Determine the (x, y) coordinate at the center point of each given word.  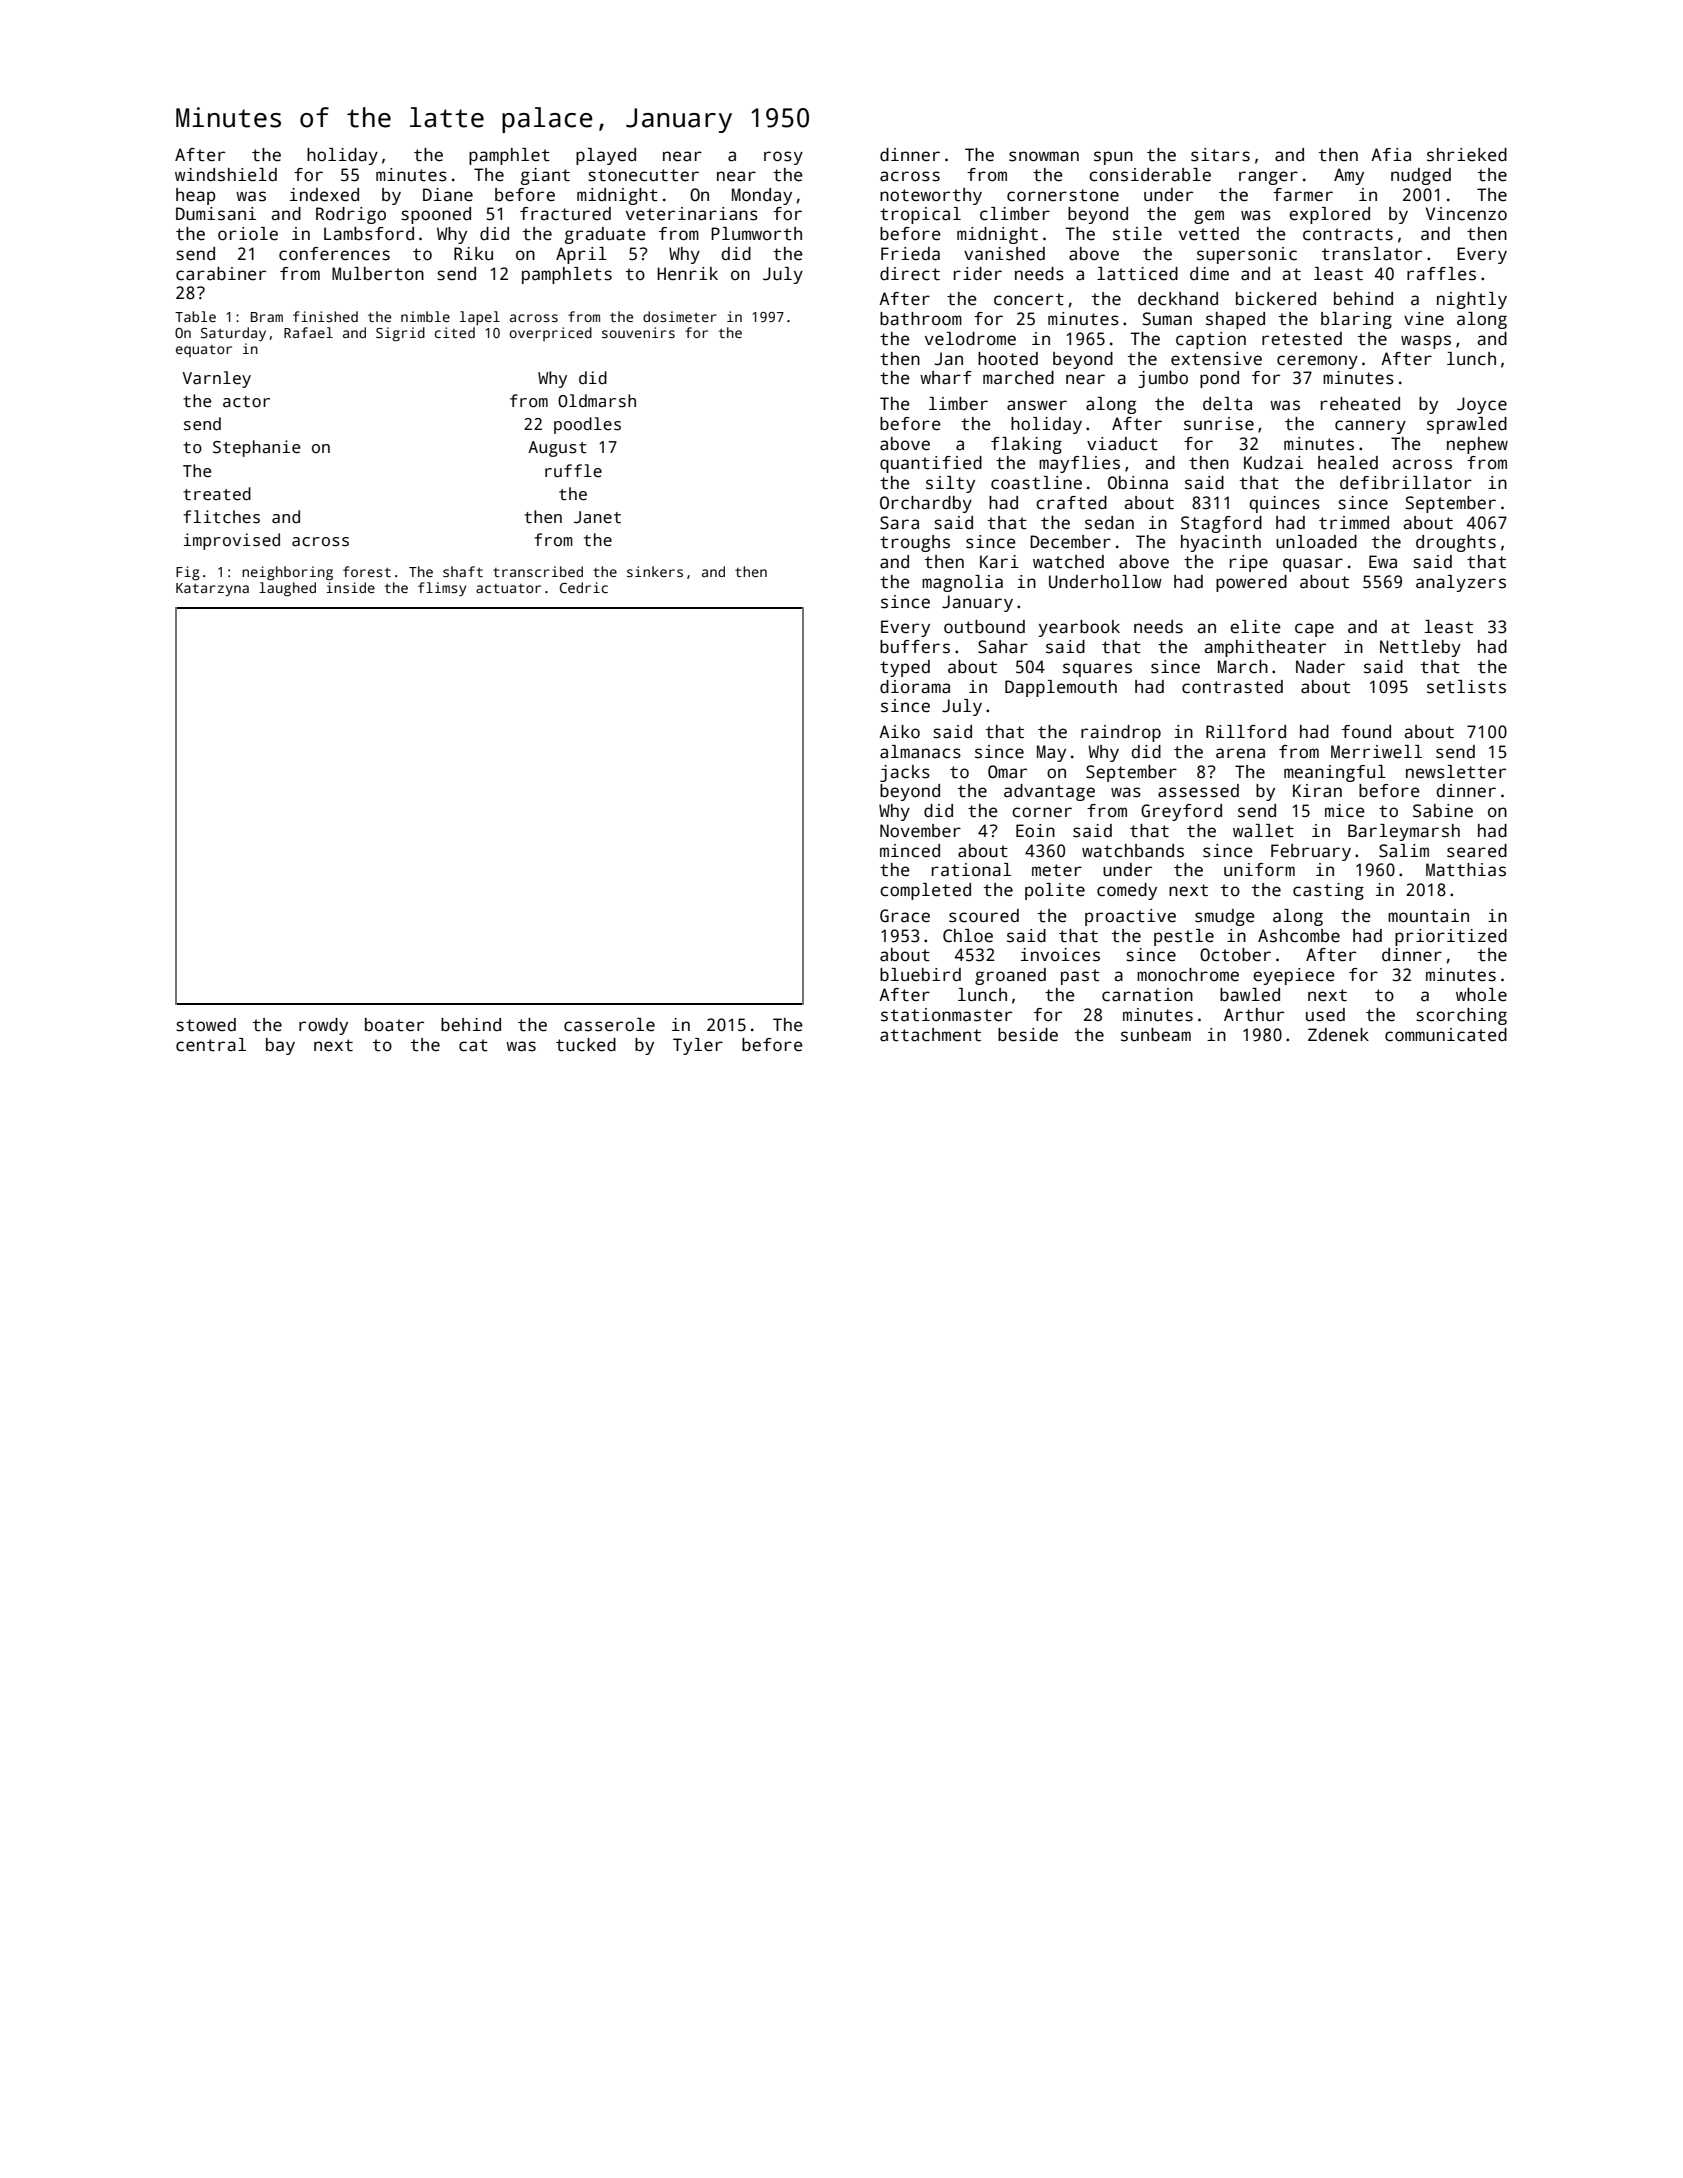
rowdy (323, 1026)
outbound (984, 627)
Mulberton (378, 274)
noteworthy (931, 196)
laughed (287, 589)
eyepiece (1294, 976)
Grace (905, 916)
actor (246, 402)
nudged (1421, 176)
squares (1097, 670)
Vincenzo (1466, 214)
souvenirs (638, 332)
